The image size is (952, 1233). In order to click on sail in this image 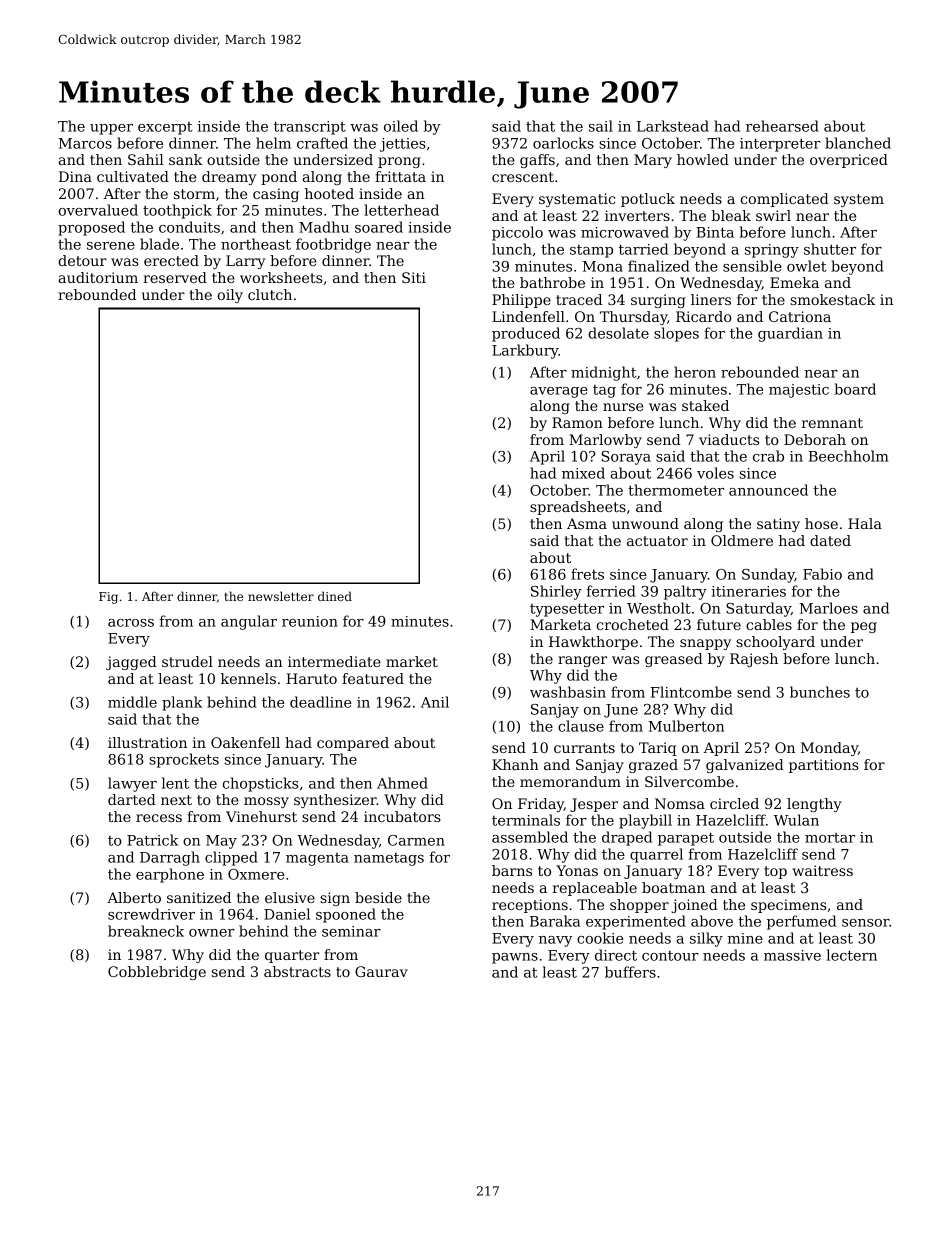, I will do `click(601, 126)`.
